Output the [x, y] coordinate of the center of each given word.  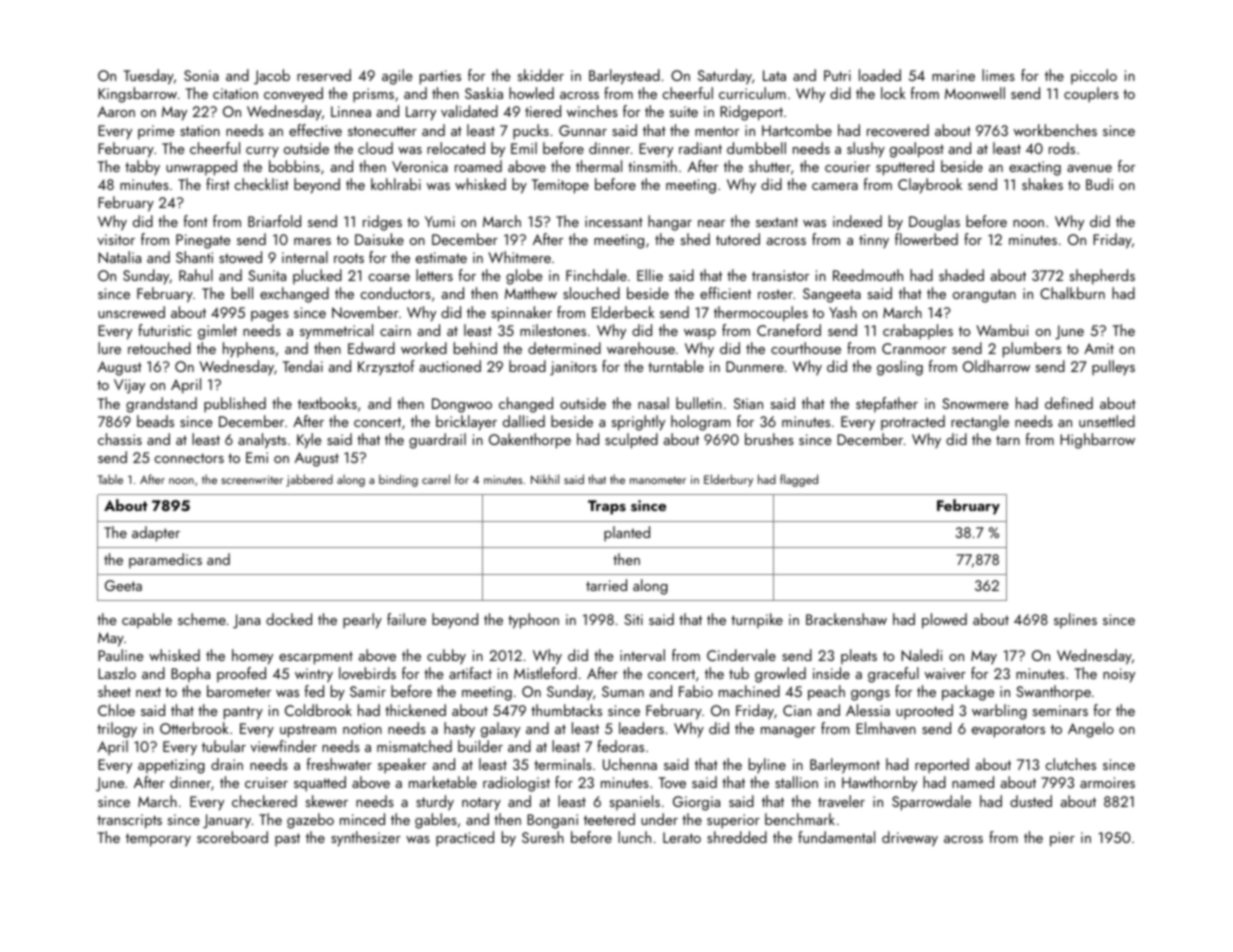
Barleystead [624, 77]
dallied [524, 421]
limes [998, 75]
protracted [913, 422]
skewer [326, 801]
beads [155, 421]
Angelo [1091, 730]
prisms [373, 95]
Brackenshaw [846, 619]
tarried [606, 585]
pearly [362, 621]
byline [767, 766]
